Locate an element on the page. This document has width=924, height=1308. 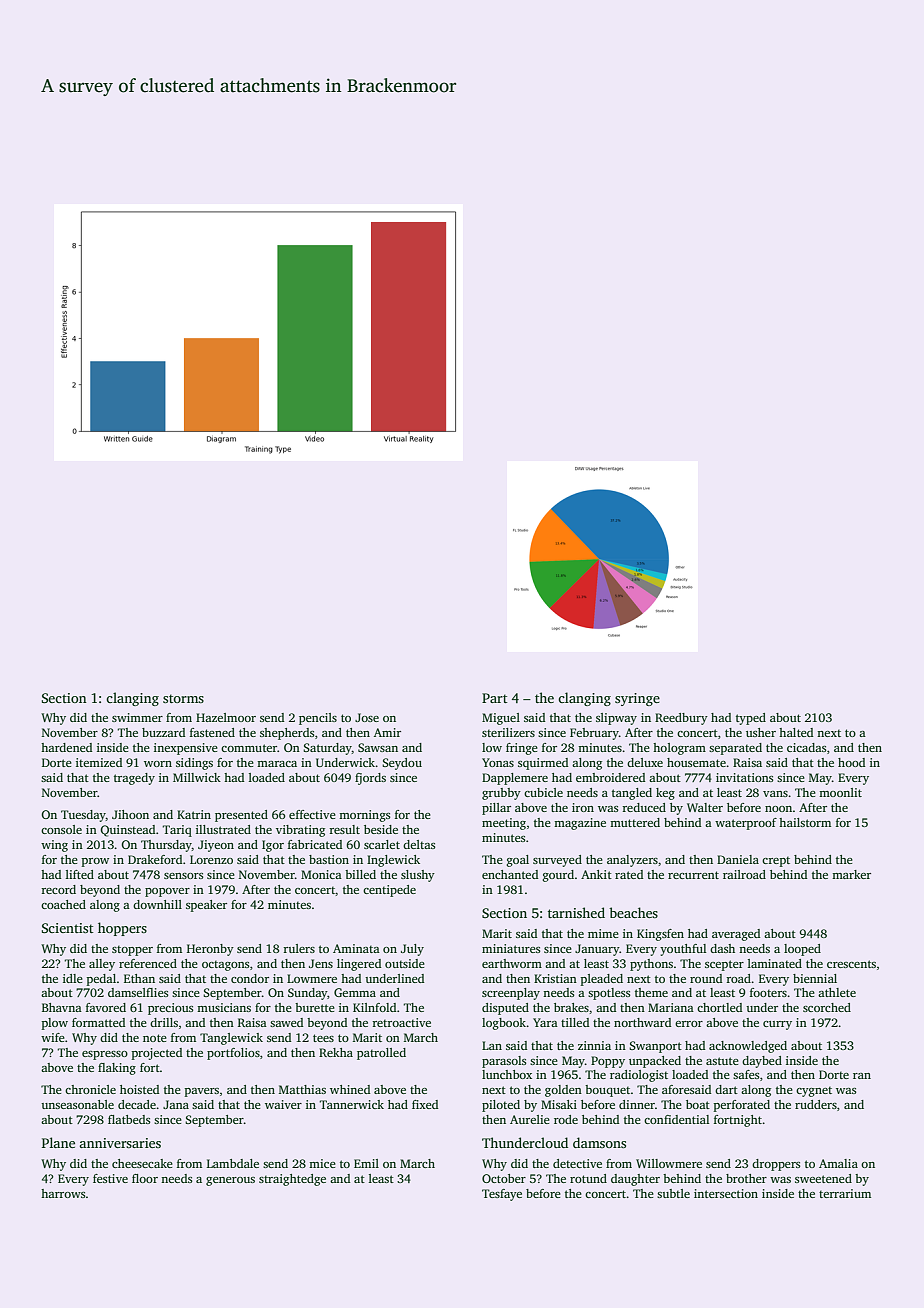
marker is located at coordinates (851, 874).
